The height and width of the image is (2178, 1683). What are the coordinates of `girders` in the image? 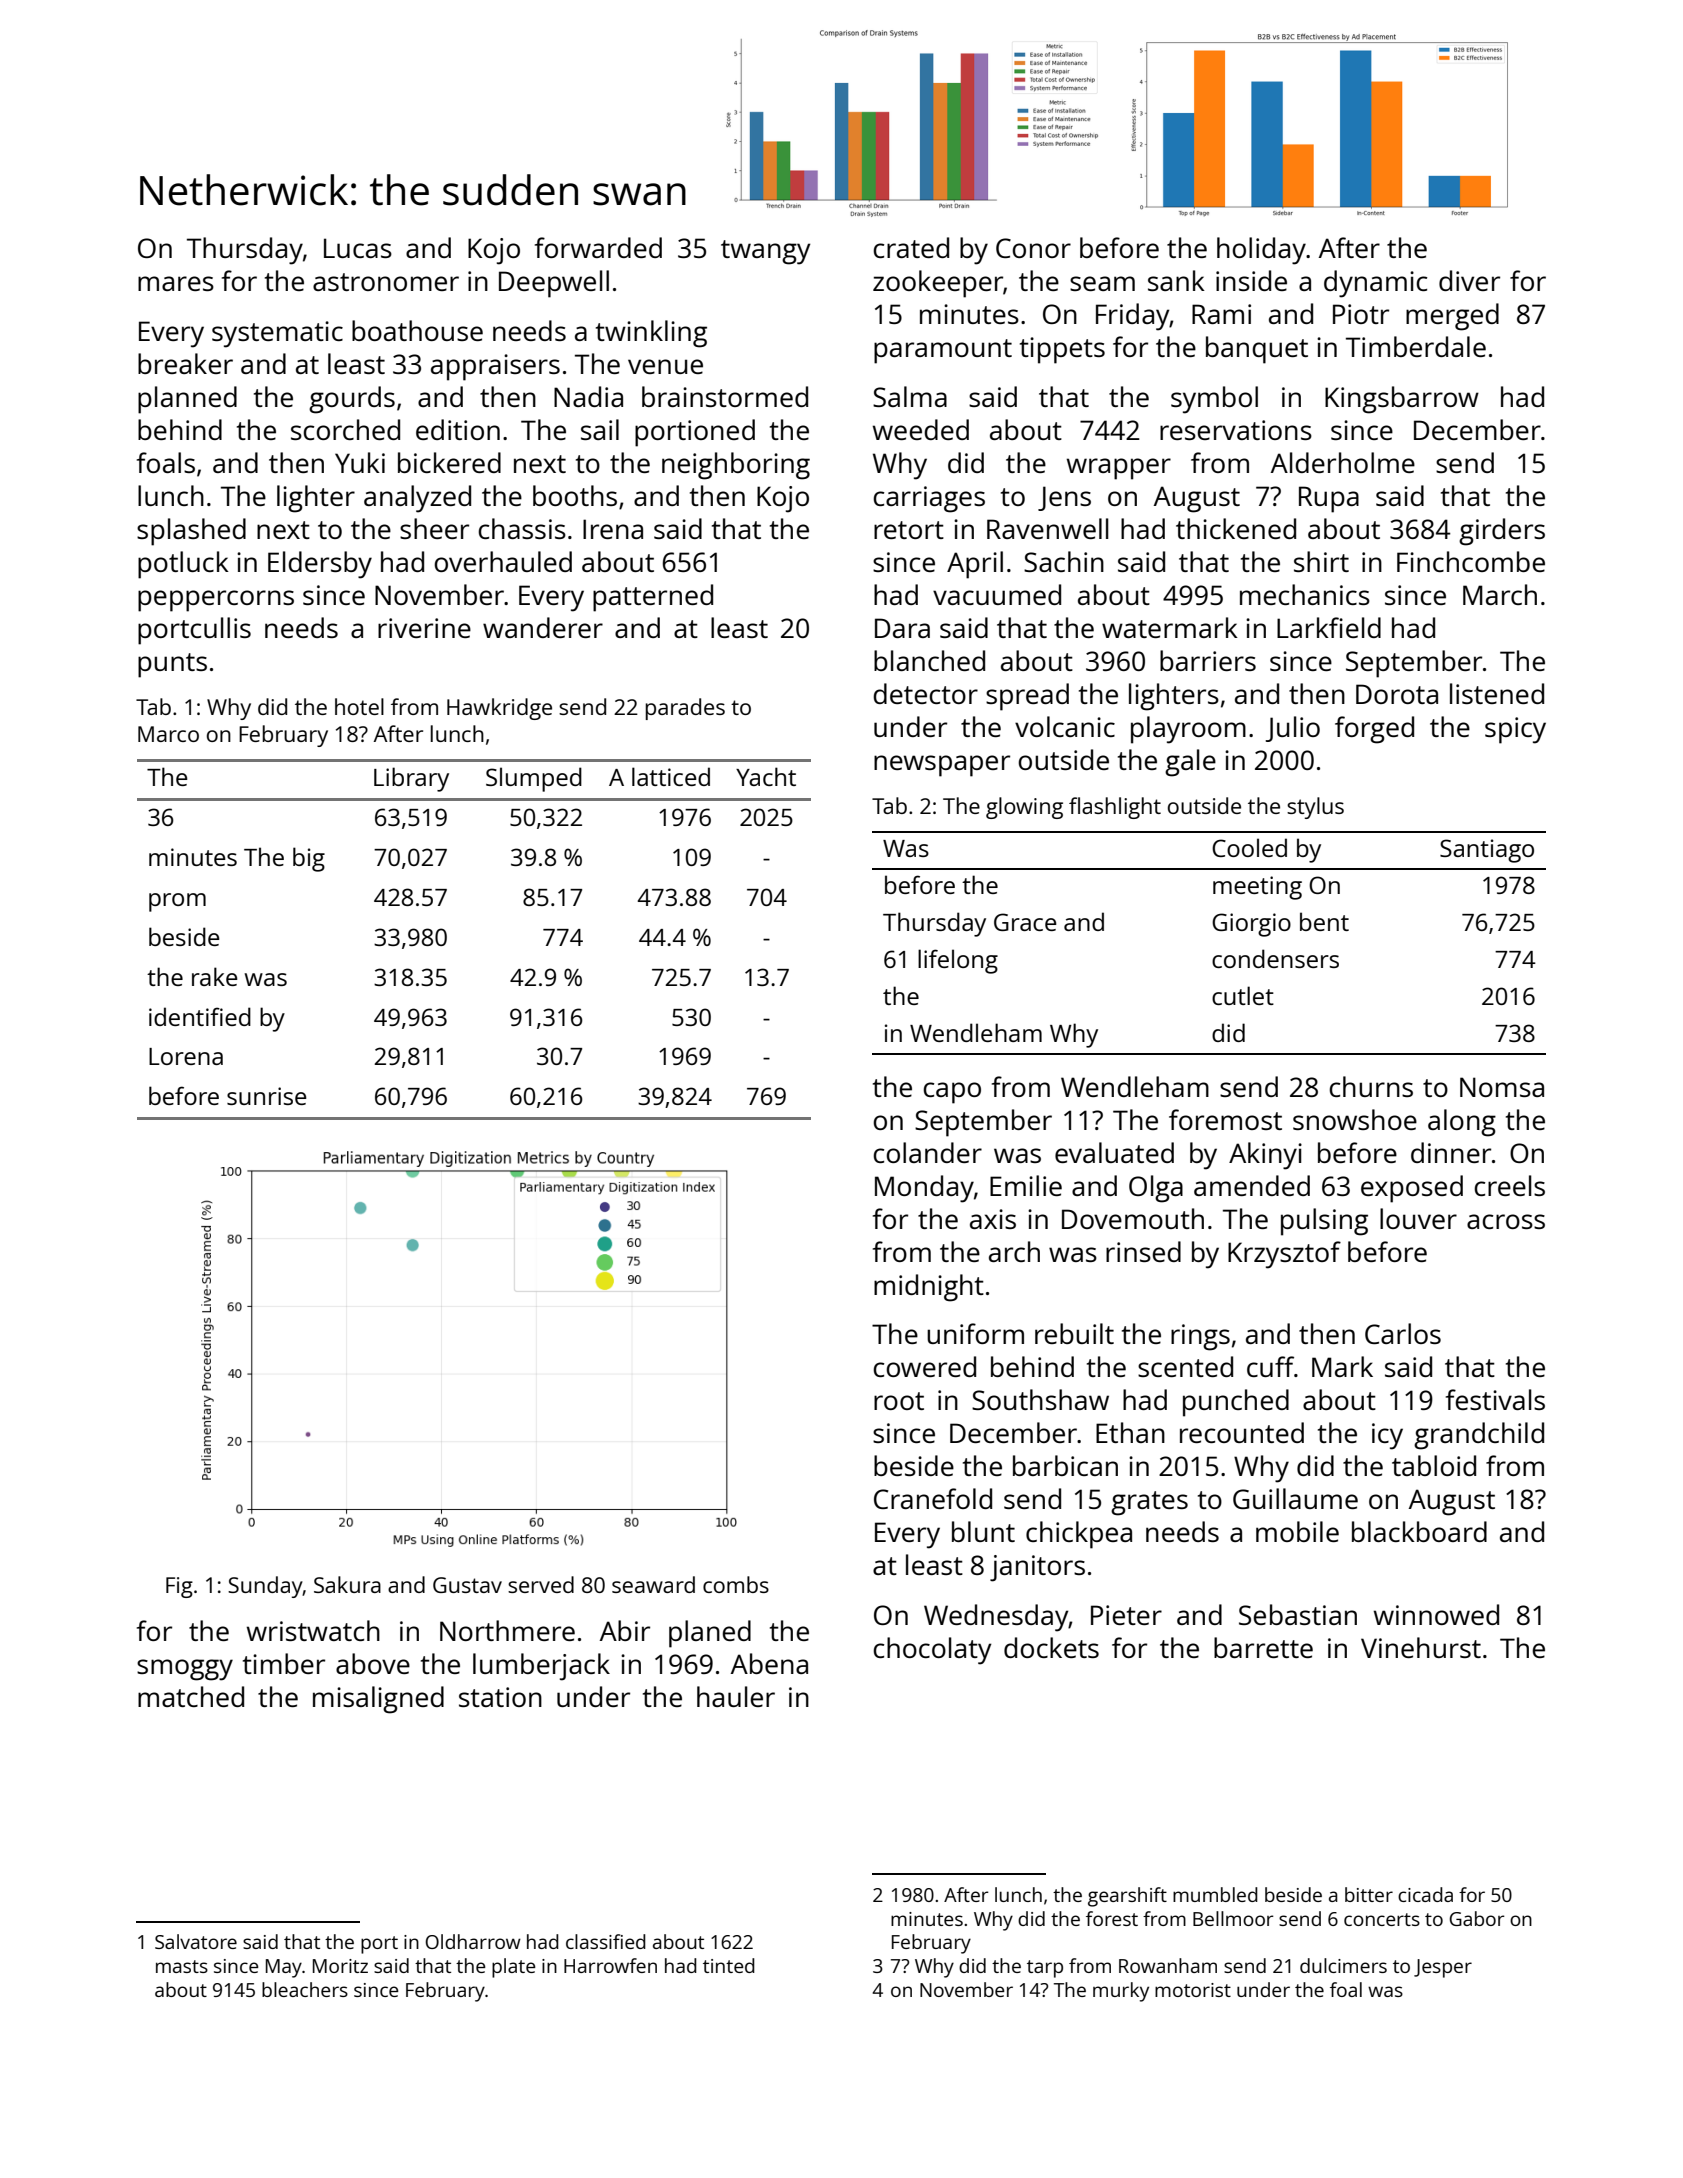 It's located at (1502, 532).
